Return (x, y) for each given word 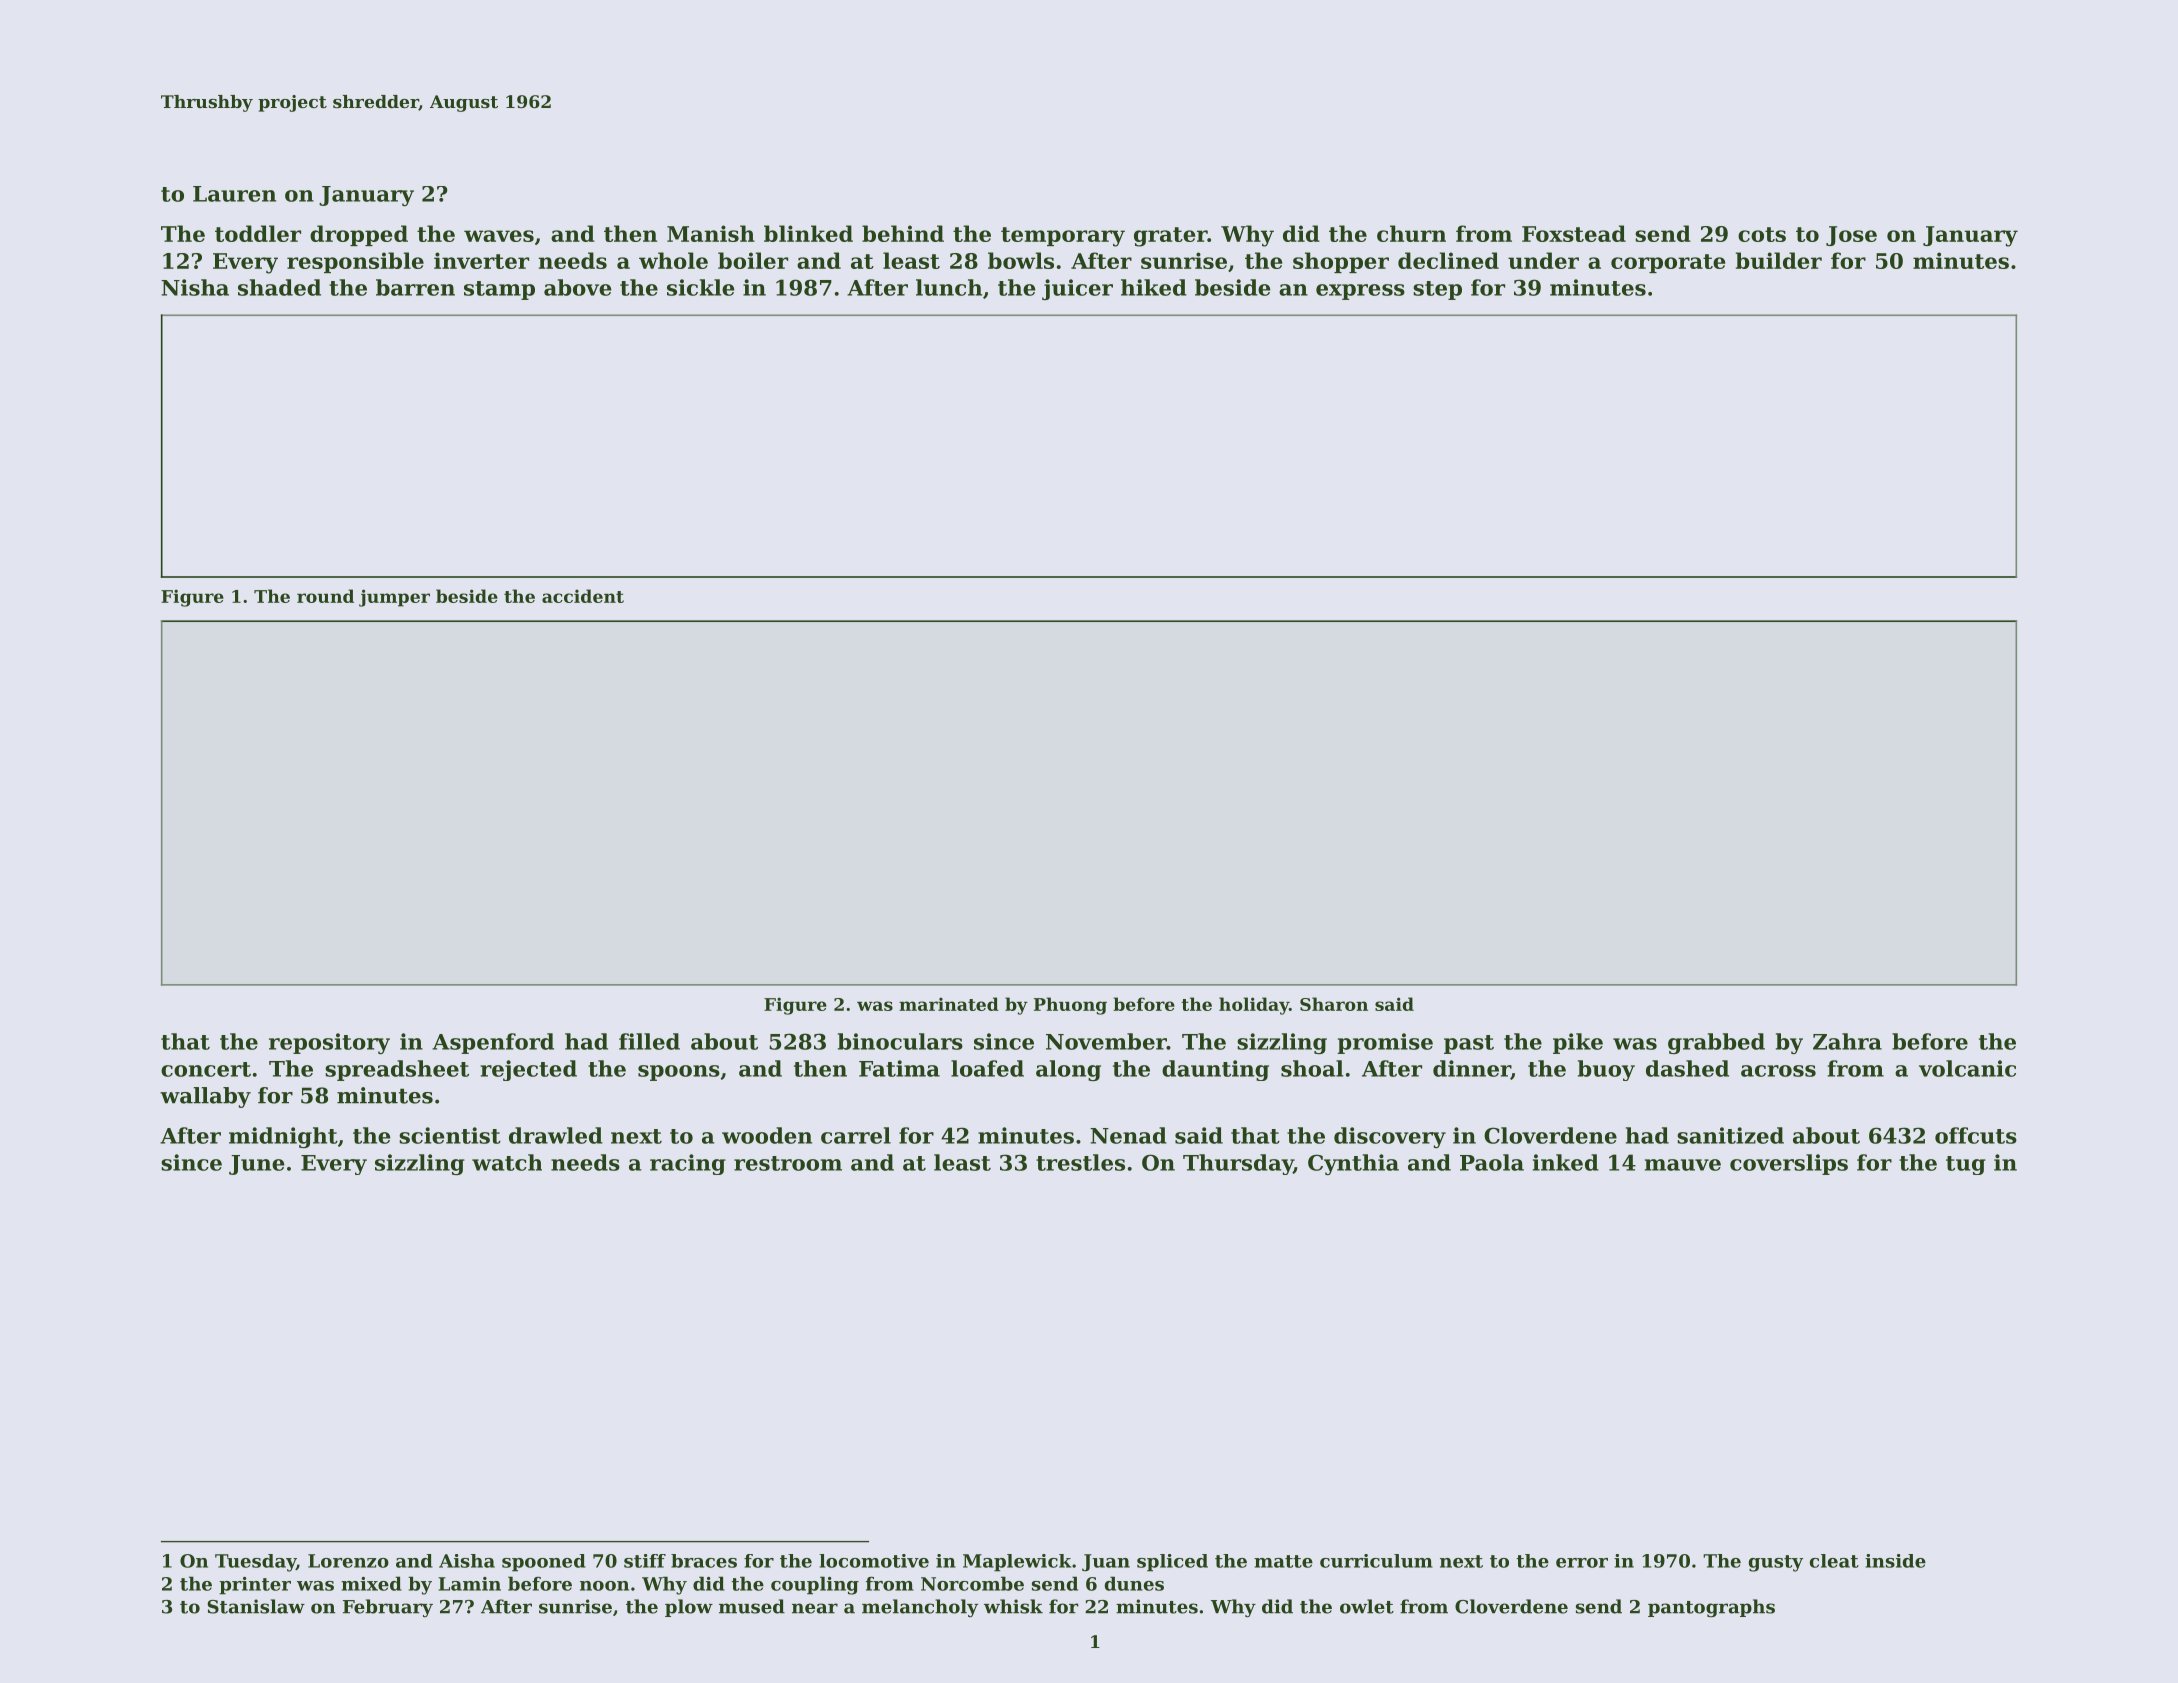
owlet (1367, 1606)
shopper (1341, 262)
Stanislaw (256, 1606)
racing (688, 1164)
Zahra (1847, 1041)
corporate (1668, 263)
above (578, 287)
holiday (1254, 1006)
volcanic (1967, 1068)
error (1582, 1563)
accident (583, 596)
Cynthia (1353, 1164)
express (1360, 292)
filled (649, 1041)
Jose (1851, 236)
